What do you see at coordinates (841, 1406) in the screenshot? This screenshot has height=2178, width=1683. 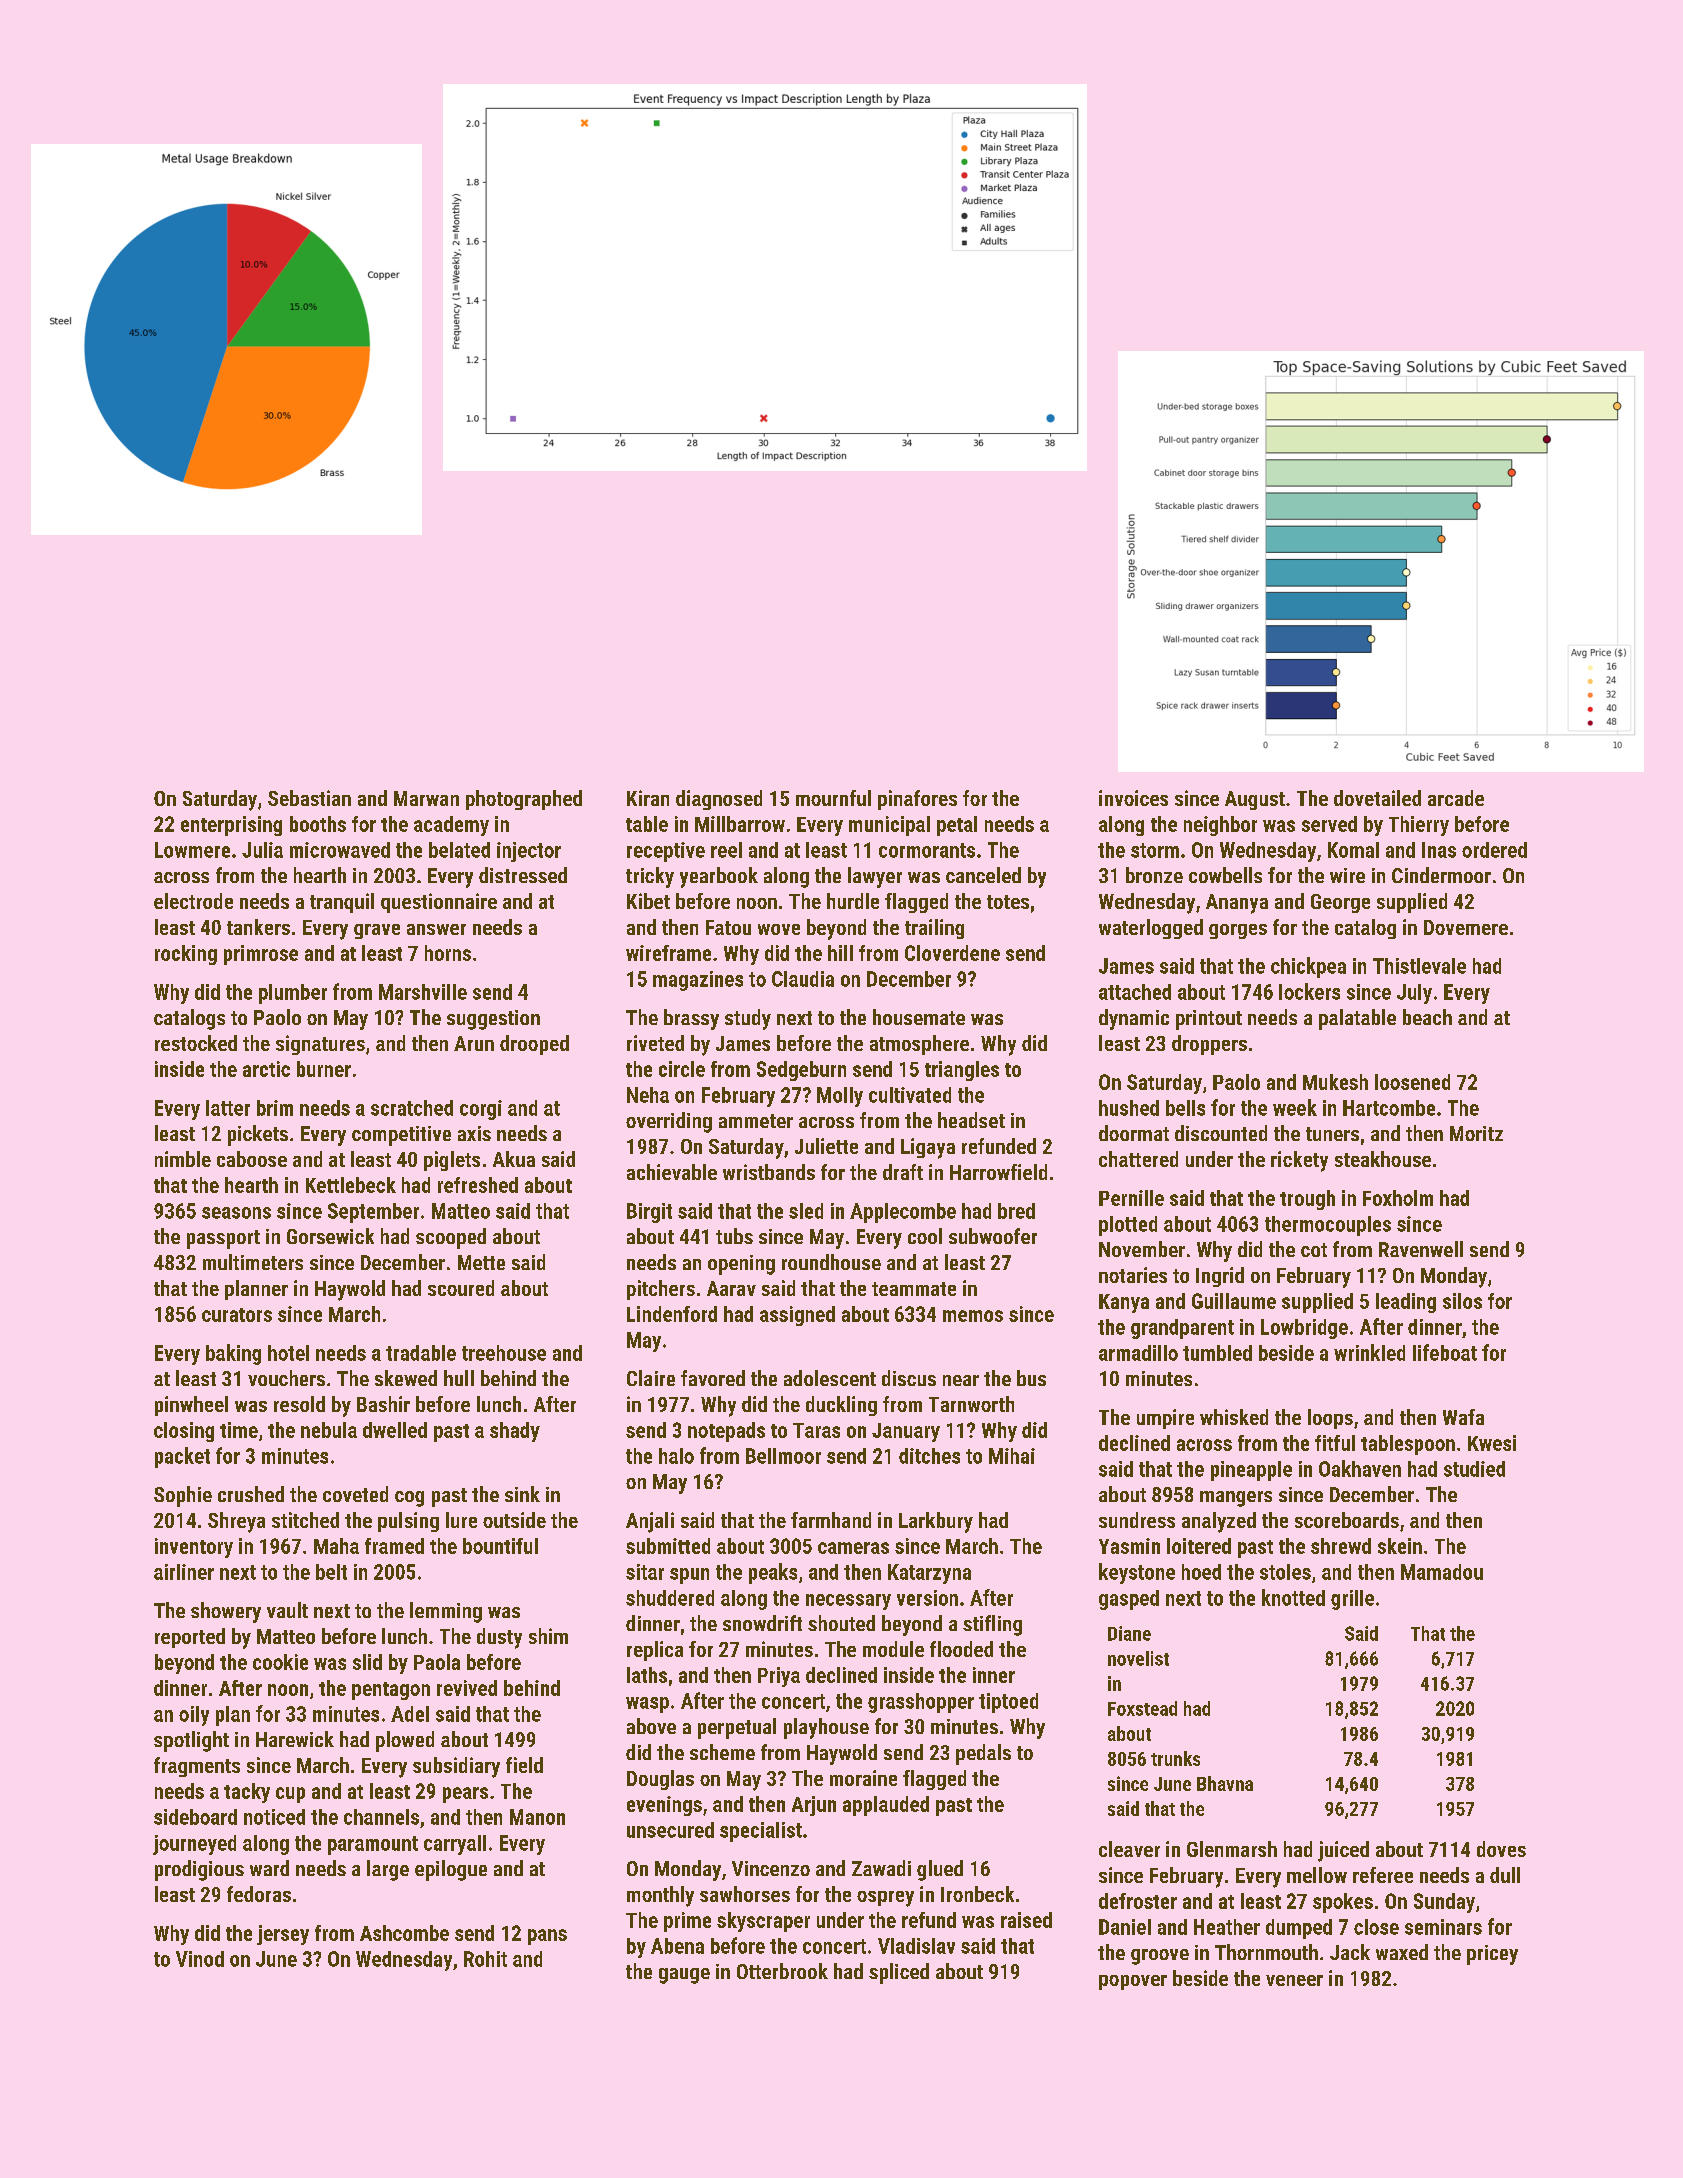 I see `duckling` at bounding box center [841, 1406].
